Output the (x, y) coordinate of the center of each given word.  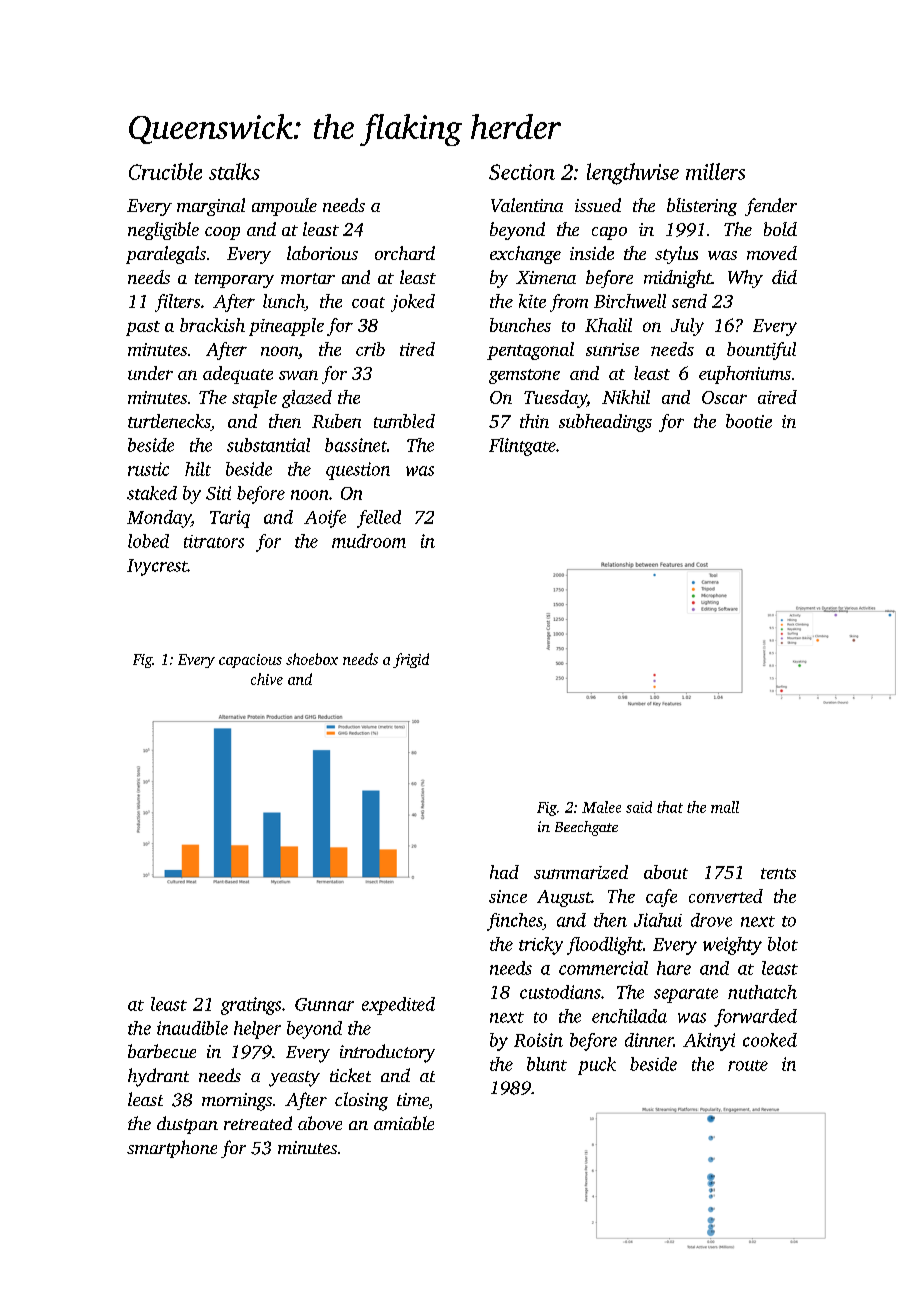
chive (267, 679)
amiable (404, 1123)
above (320, 1123)
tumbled (404, 421)
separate (686, 995)
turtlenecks (169, 421)
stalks (234, 171)
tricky (541, 946)
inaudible (192, 1028)
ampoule (284, 207)
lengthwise (633, 174)
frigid (411, 660)
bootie (749, 421)
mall (725, 807)
